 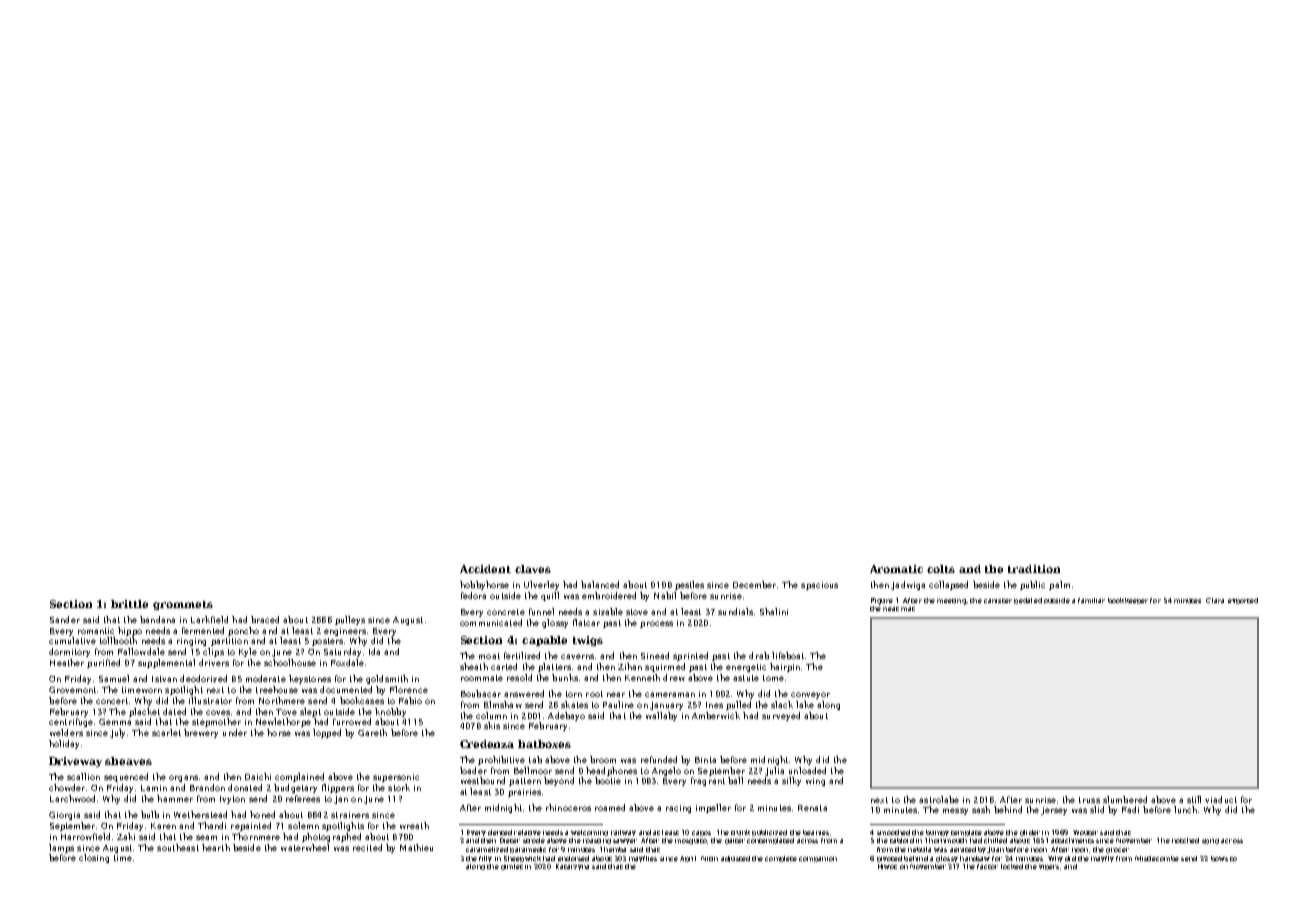 I want to click on Hiwot, so click(x=887, y=866).
